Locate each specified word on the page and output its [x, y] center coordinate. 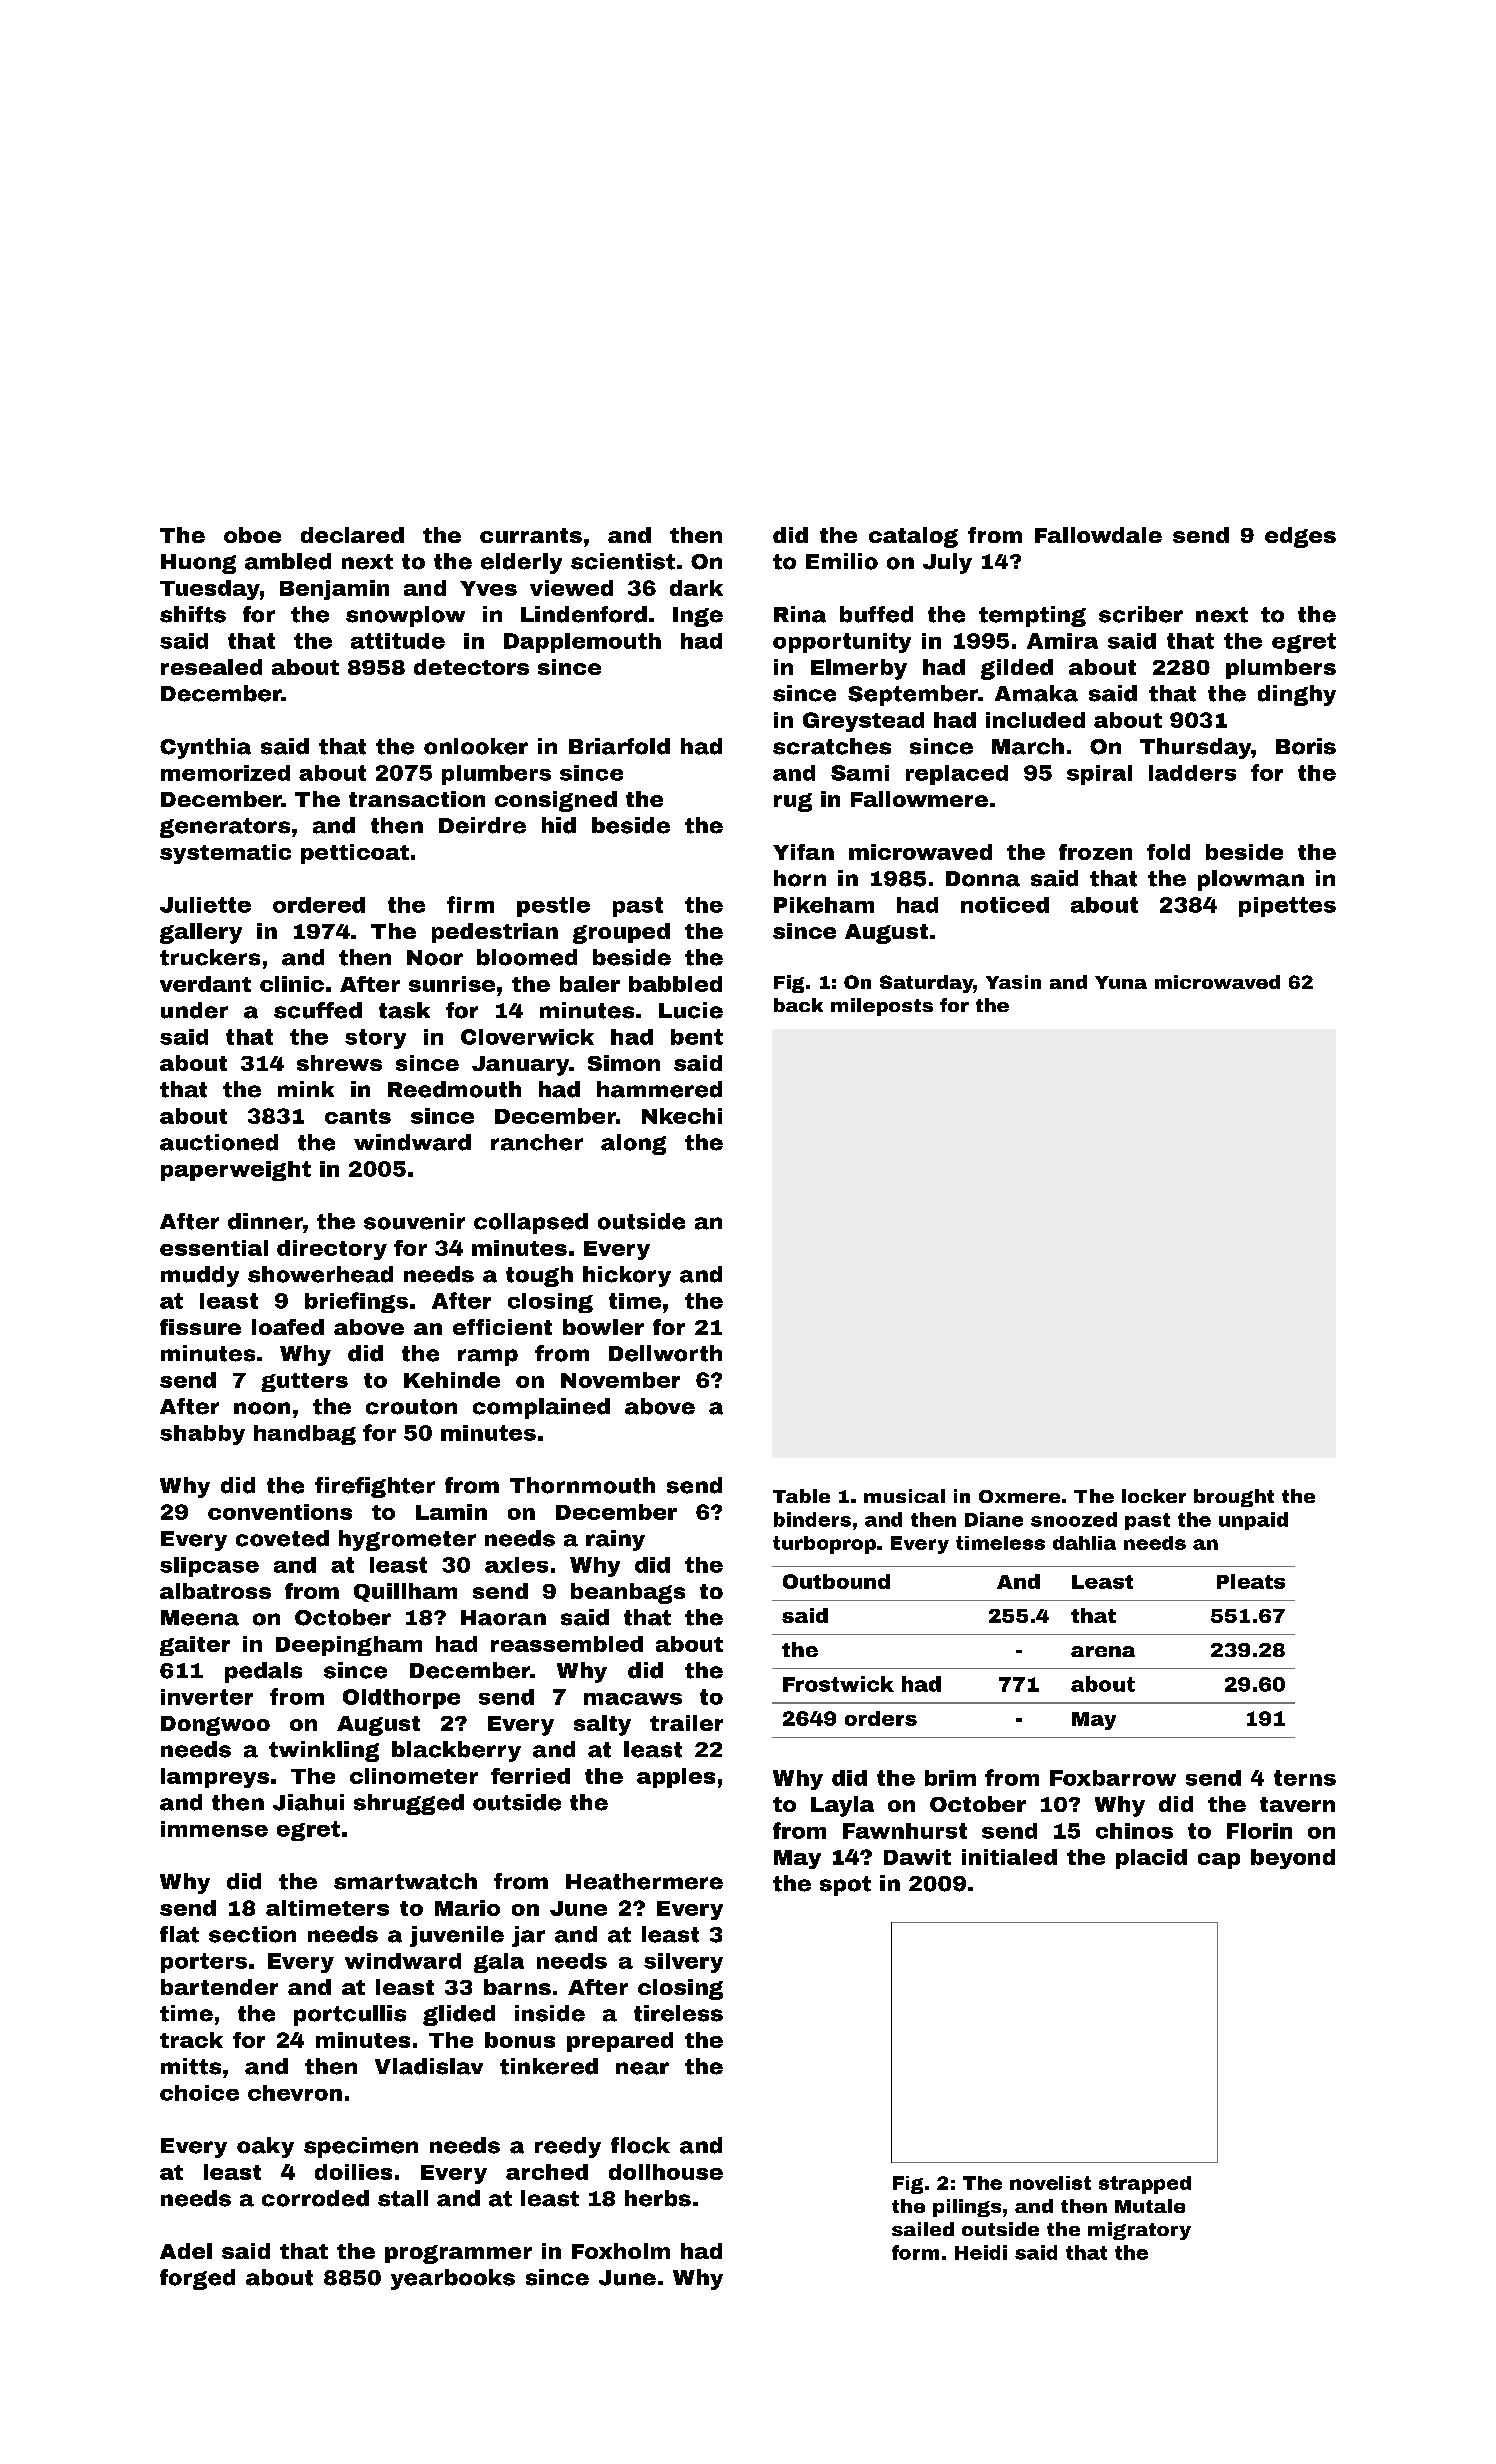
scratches [832, 746]
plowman [1251, 880]
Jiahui [308, 1802]
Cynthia [205, 748]
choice [199, 2093]
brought [1234, 1498]
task [404, 1010]
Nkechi [682, 1116]
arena [1103, 1651]
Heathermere [644, 1881]
